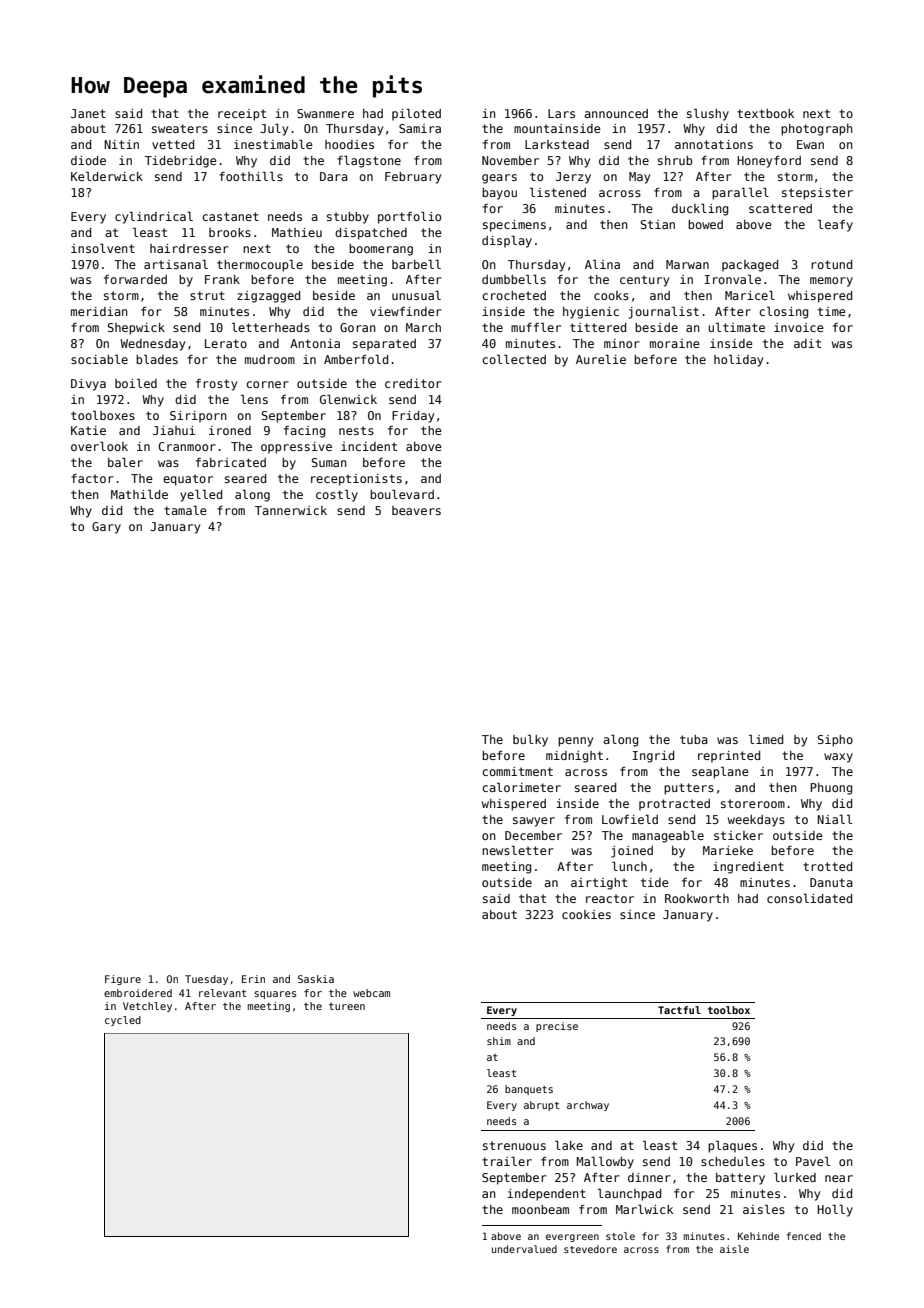 The width and height of the image is (924, 1308). What do you see at coordinates (123, 1021) in the image?
I see `cycled` at bounding box center [123, 1021].
